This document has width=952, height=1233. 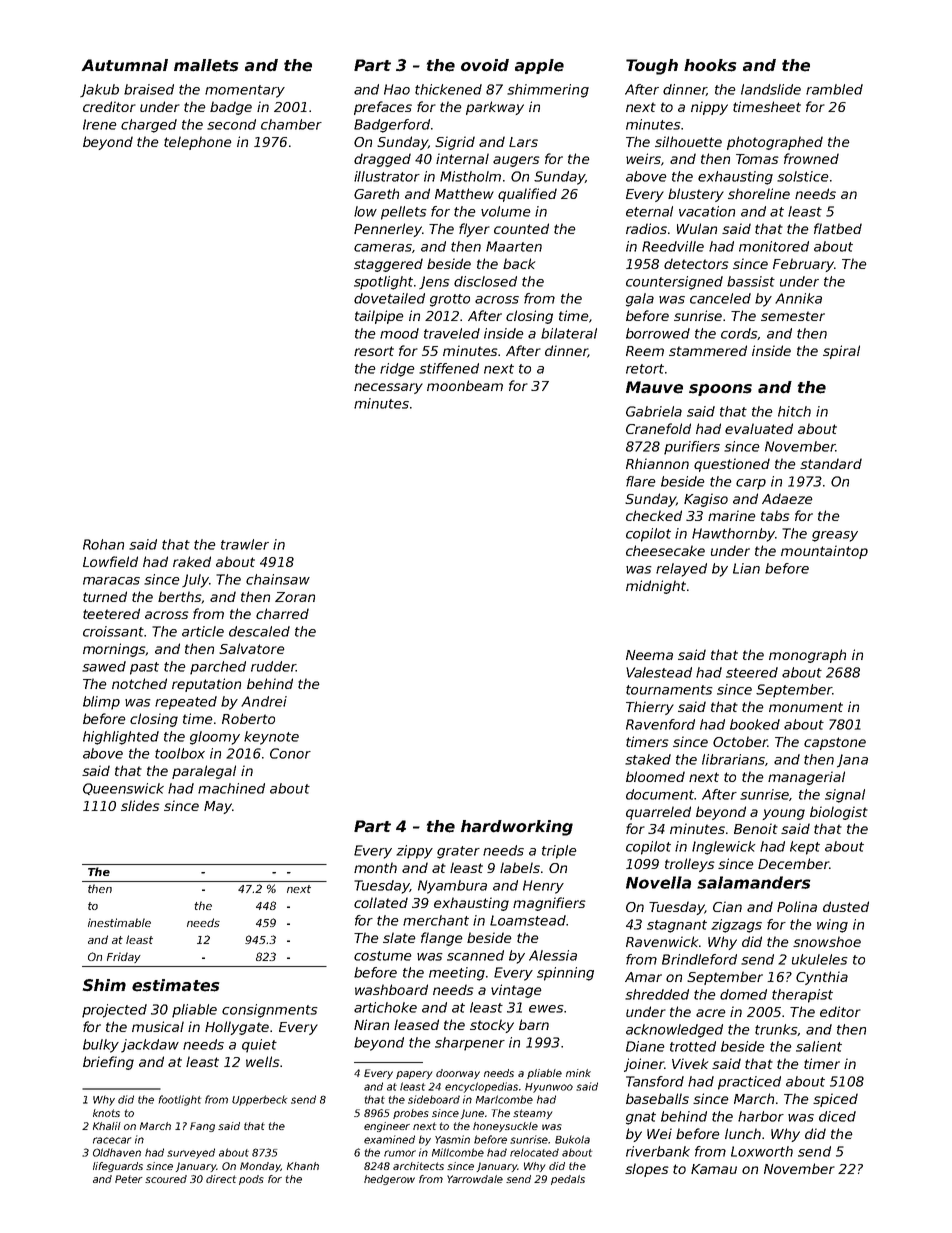 What do you see at coordinates (656, 587) in the document?
I see `midnight` at bounding box center [656, 587].
